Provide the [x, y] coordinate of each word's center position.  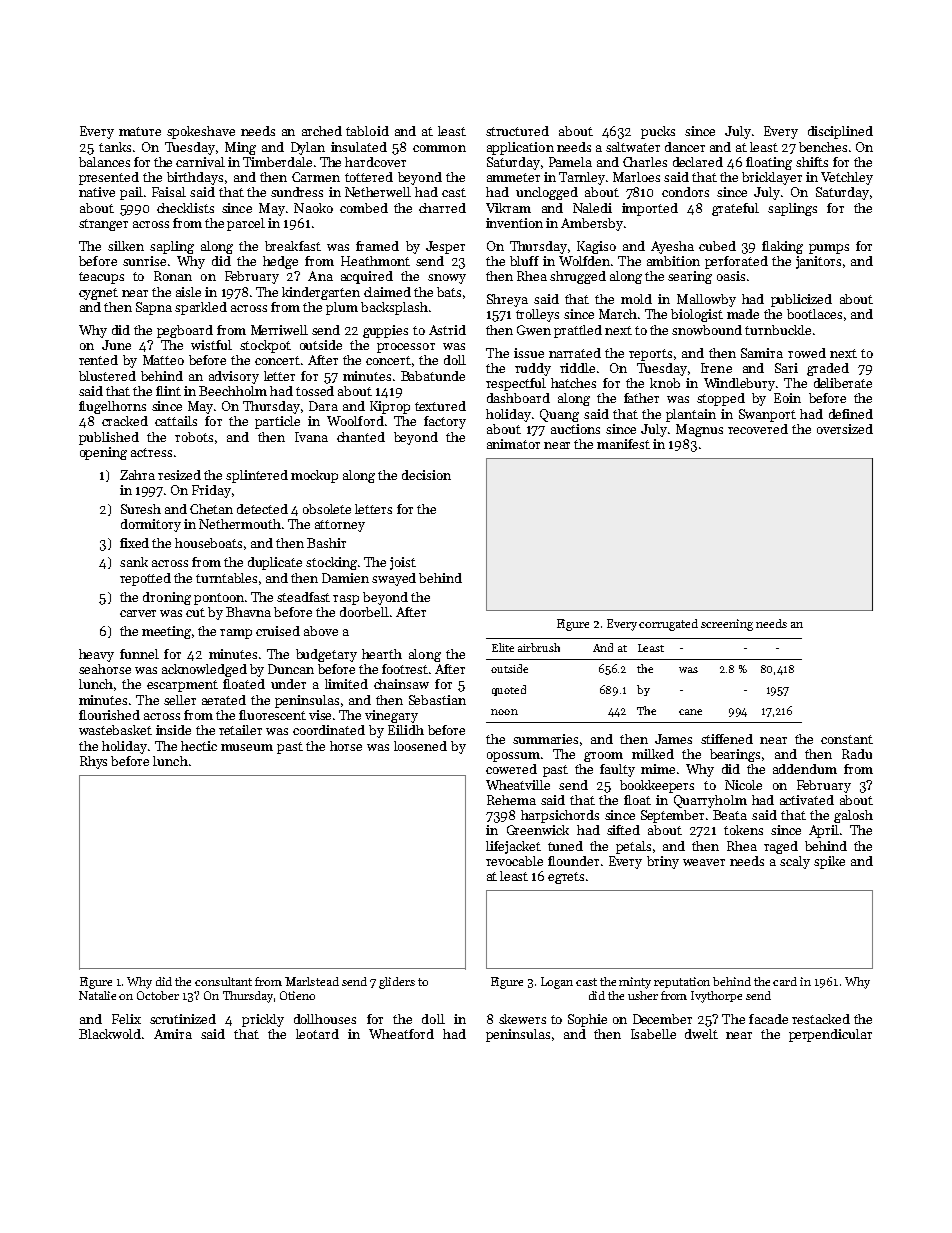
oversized [845, 429]
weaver [704, 862]
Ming [240, 148]
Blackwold [110, 1034]
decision [426, 475]
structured [517, 131]
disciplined [840, 132]
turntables [226, 578]
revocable [514, 861]
